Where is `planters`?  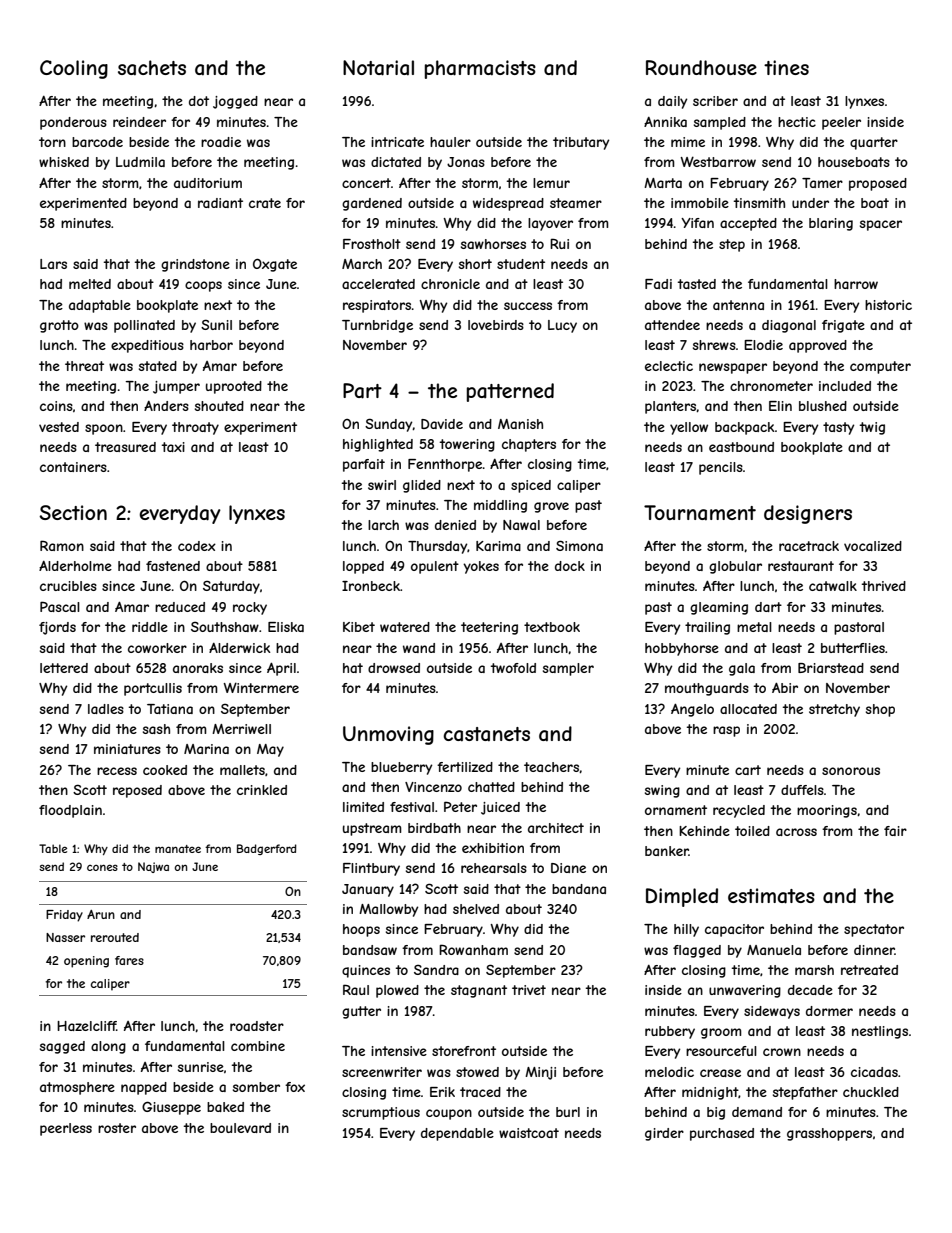 planters is located at coordinates (671, 407).
